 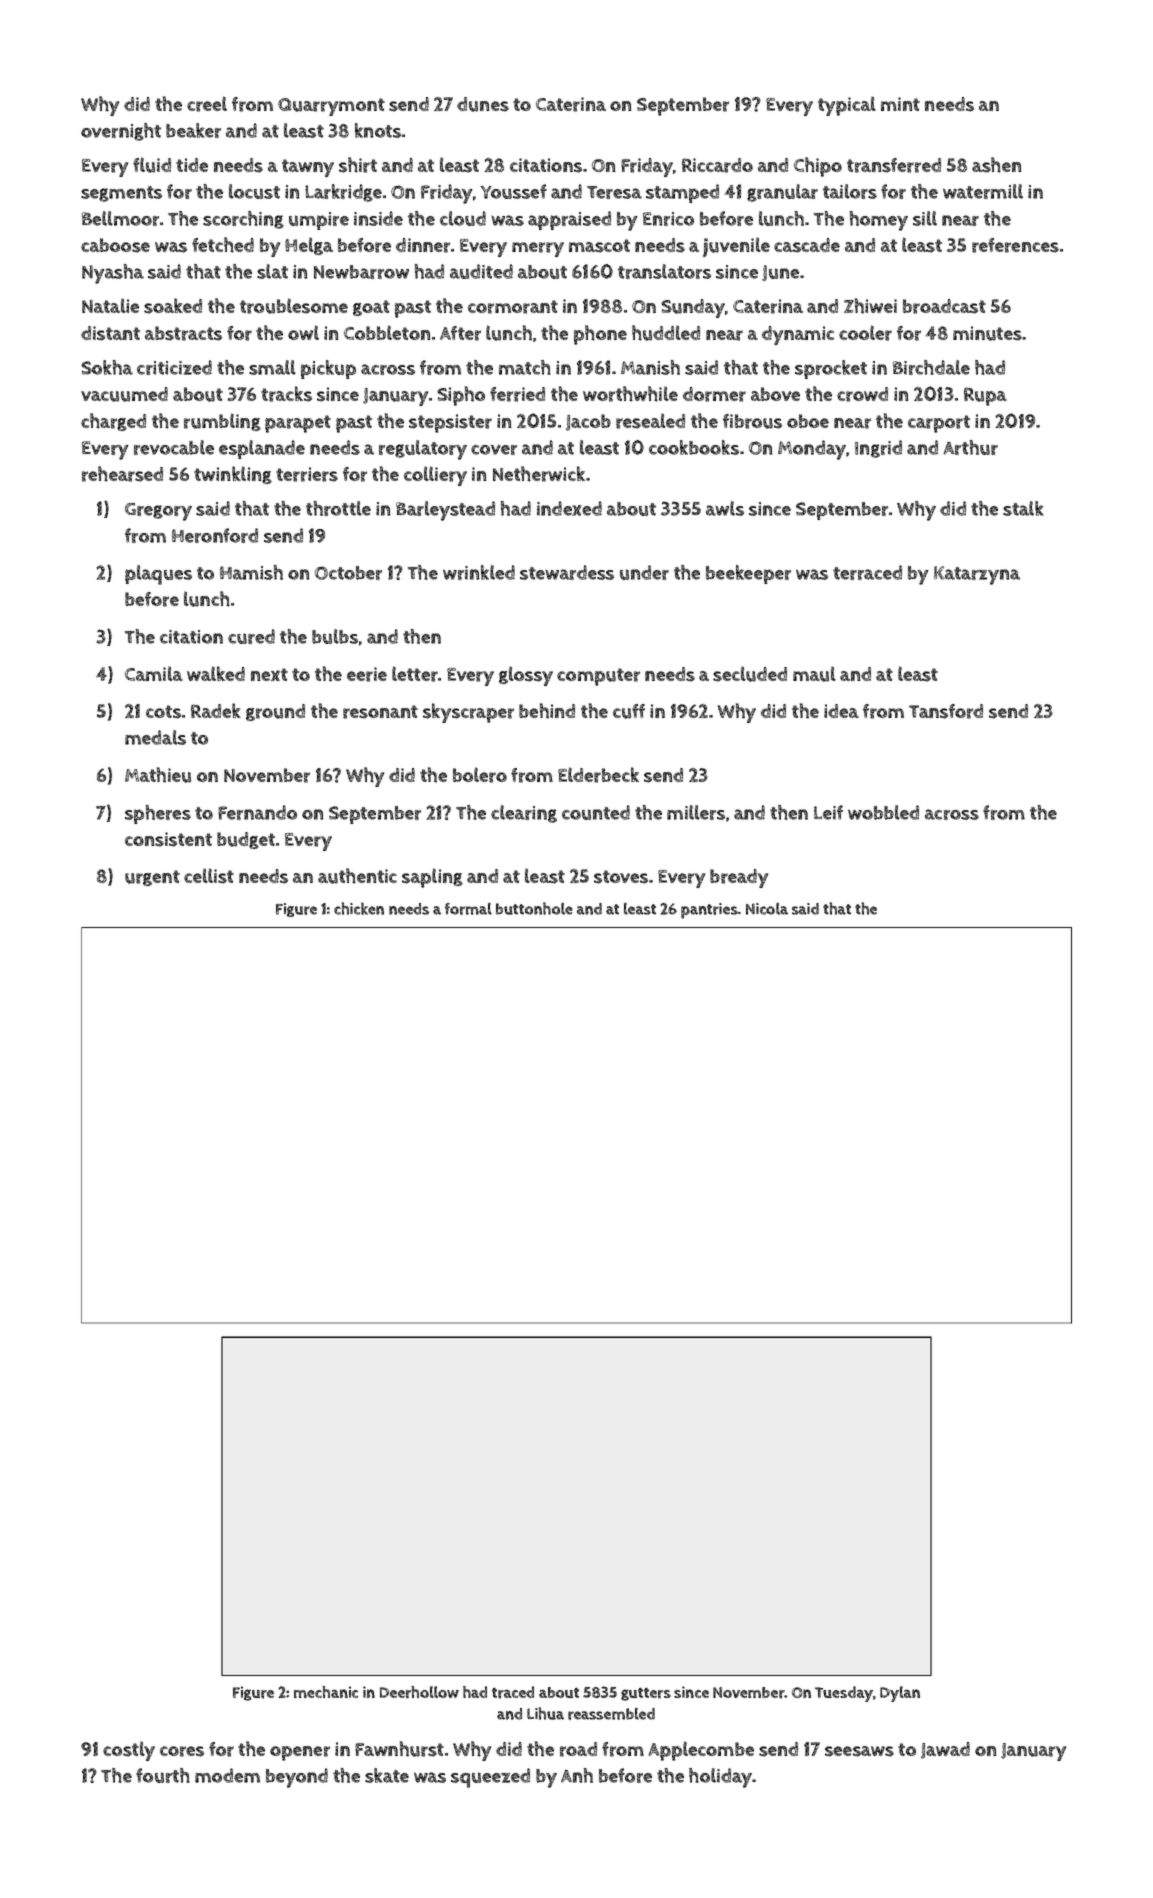 I want to click on squeezed, so click(x=490, y=1778).
